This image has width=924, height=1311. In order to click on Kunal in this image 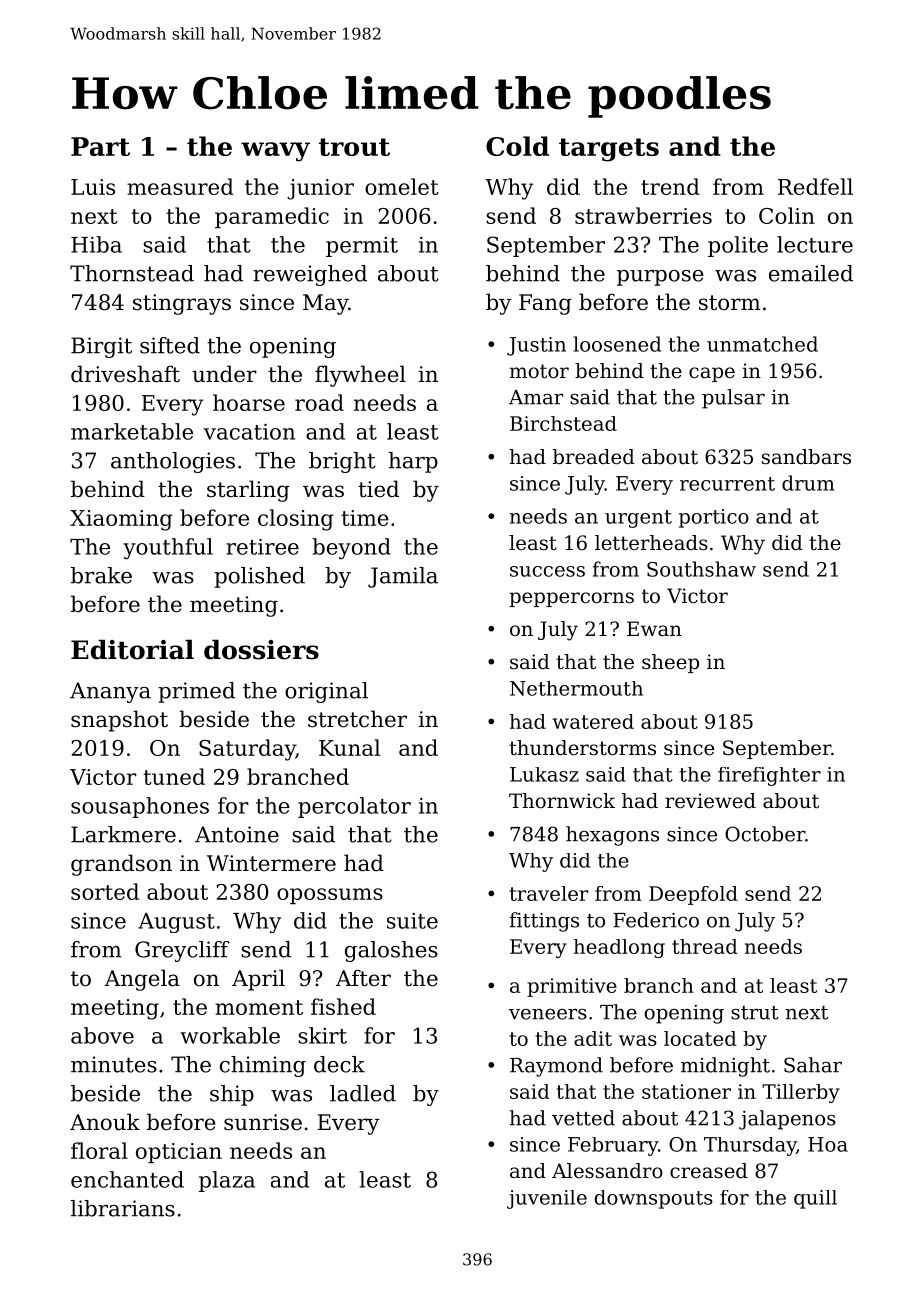, I will do `click(349, 747)`.
